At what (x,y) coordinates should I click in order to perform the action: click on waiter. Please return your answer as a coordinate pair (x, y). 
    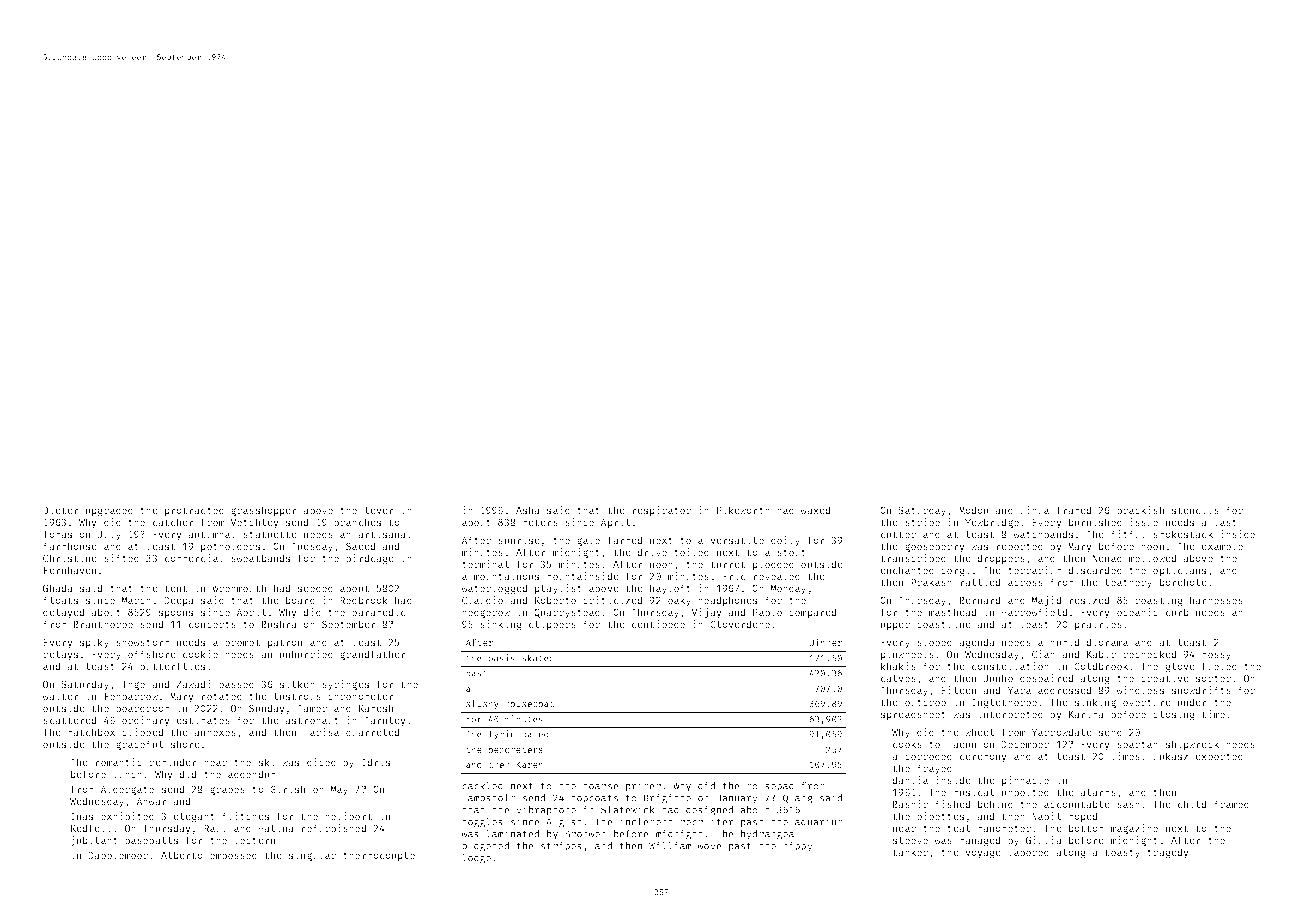
    Looking at the image, I should click on (60, 696).
